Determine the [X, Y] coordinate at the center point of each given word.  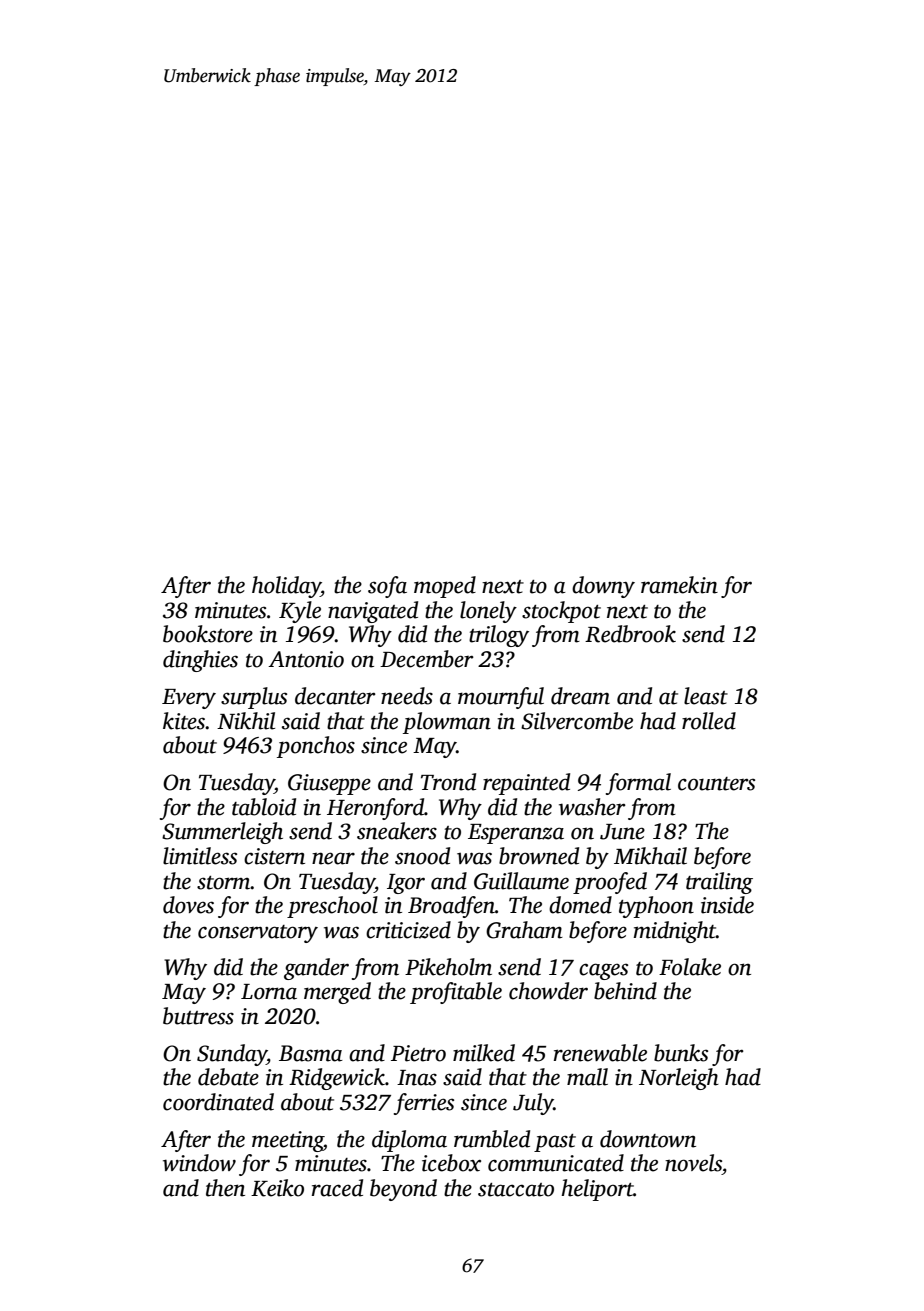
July [533, 1104]
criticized [408, 930]
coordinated [218, 1102]
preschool [332, 907]
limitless [200, 856]
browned [539, 856]
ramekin [679, 585]
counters [716, 784]
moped [445, 587]
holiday [286, 587]
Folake [690, 967]
